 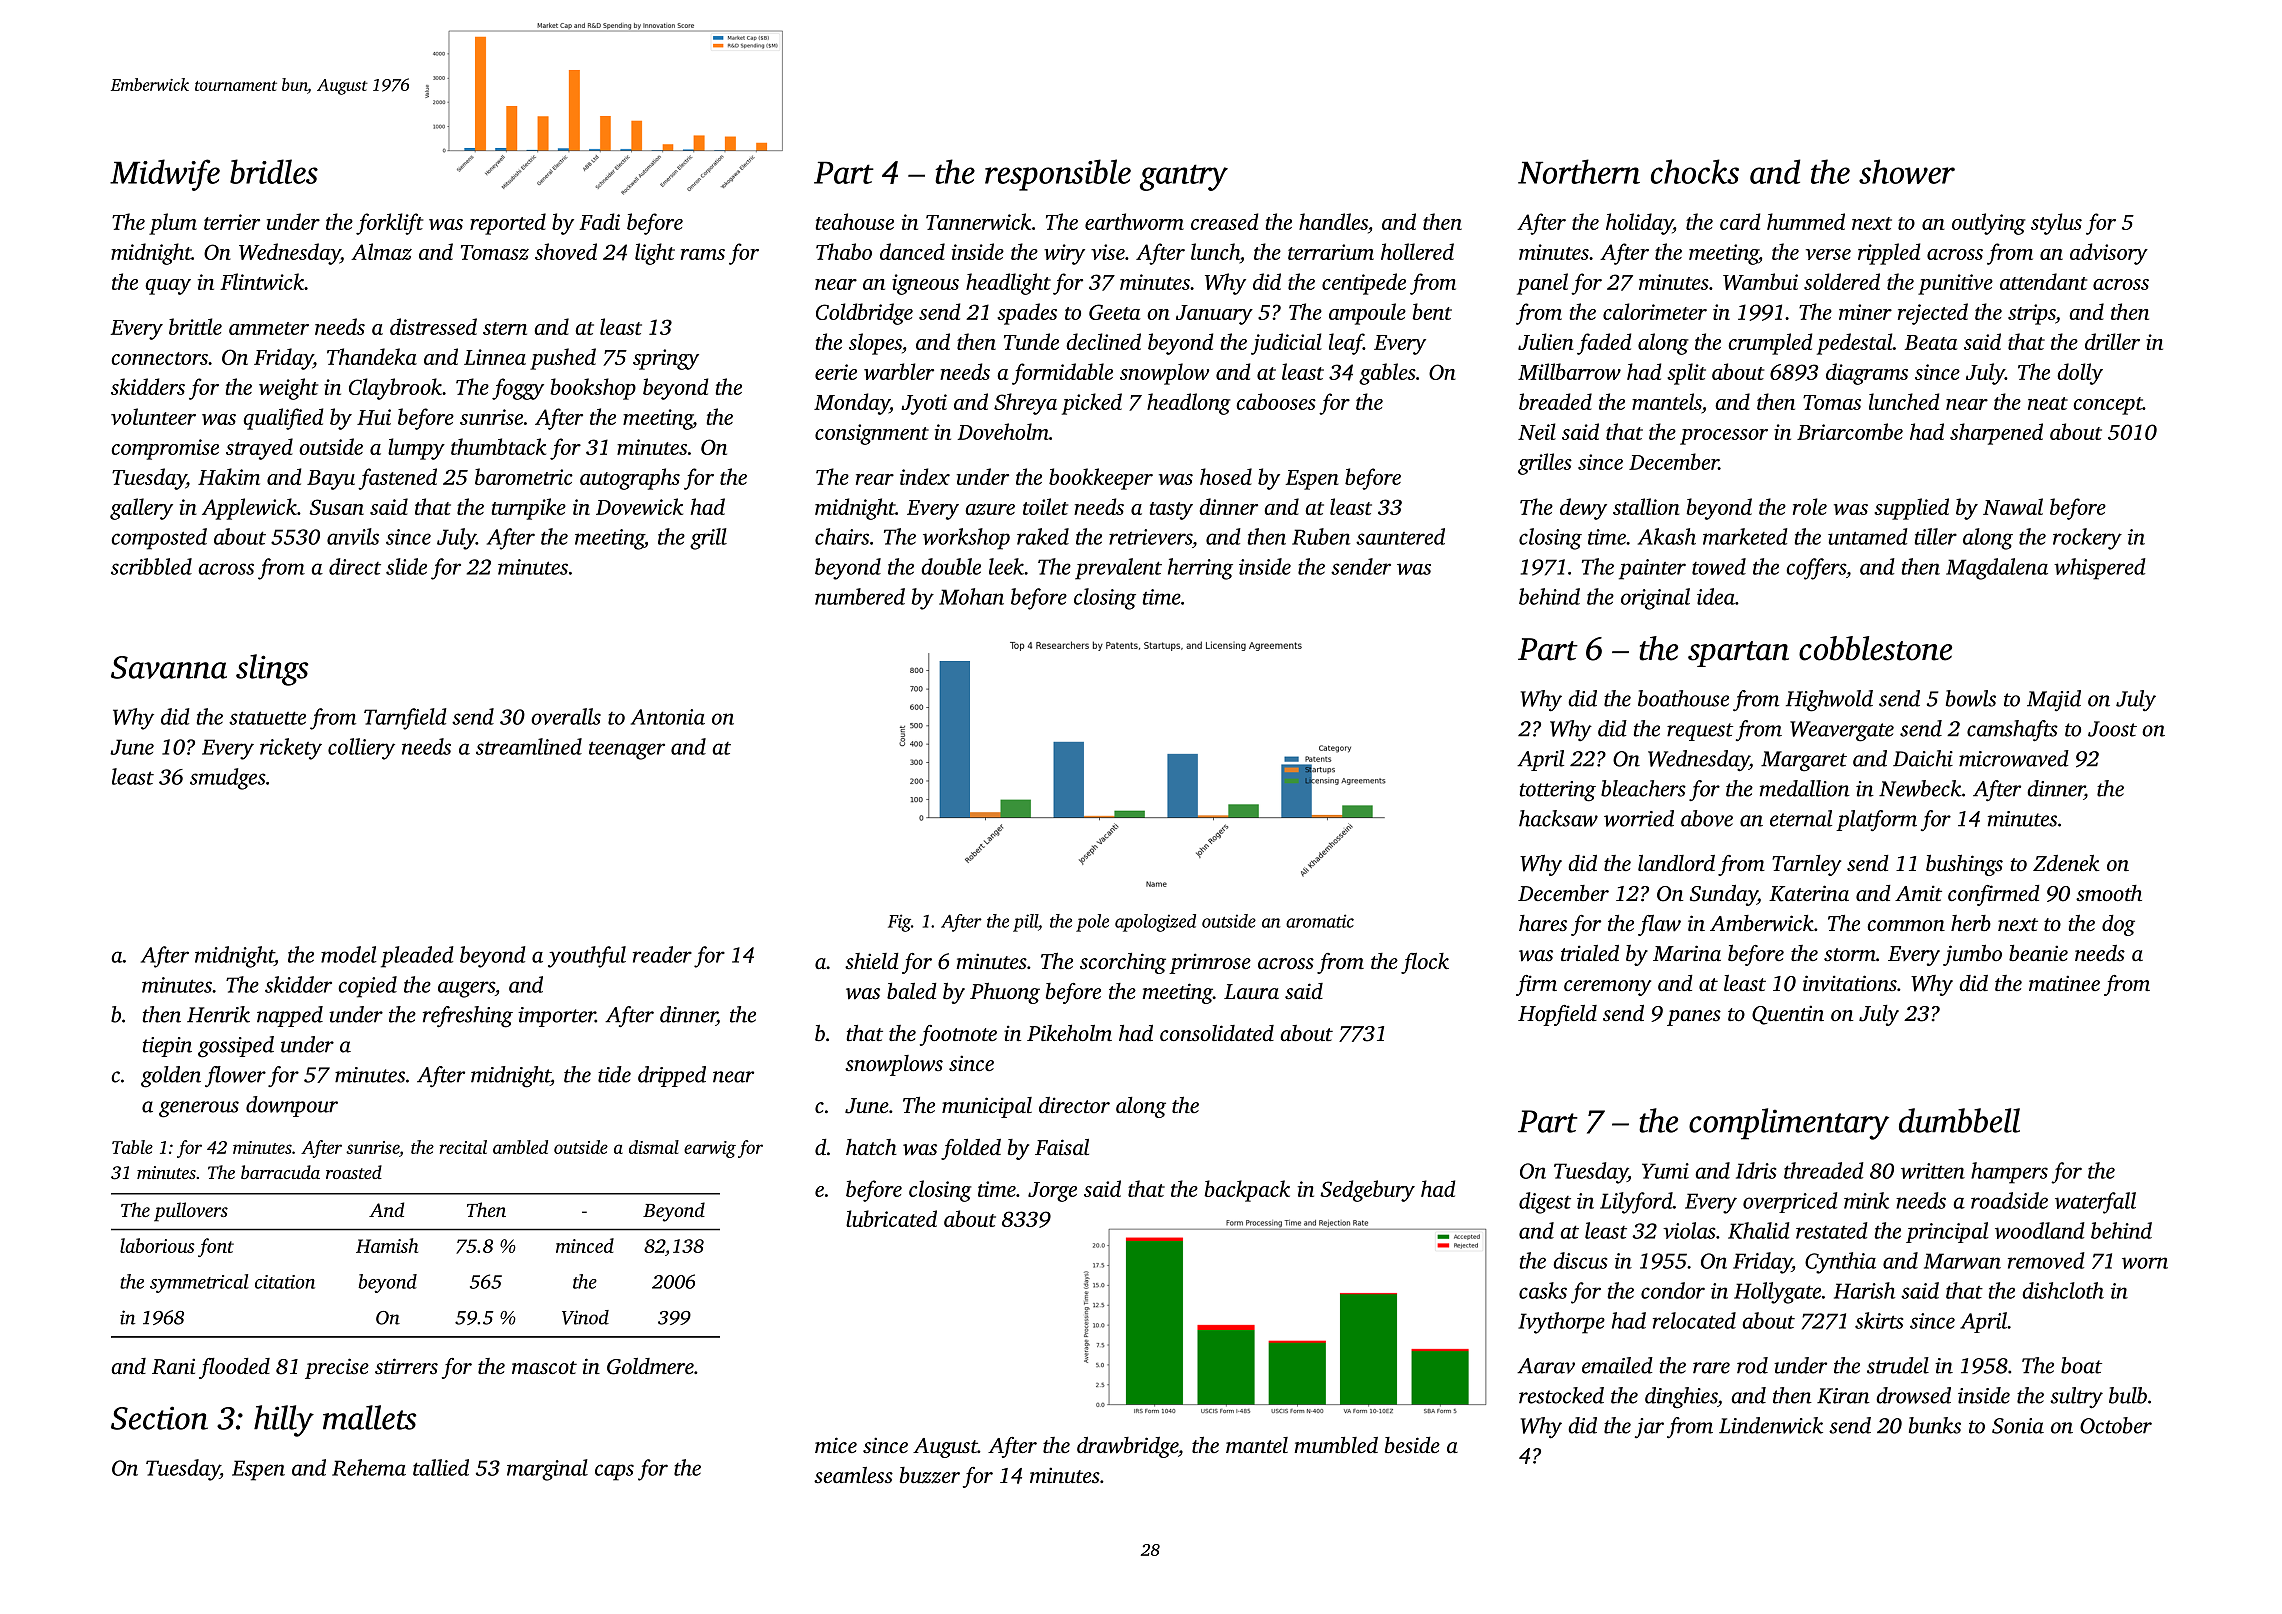 I want to click on responsible, so click(x=1058, y=175).
